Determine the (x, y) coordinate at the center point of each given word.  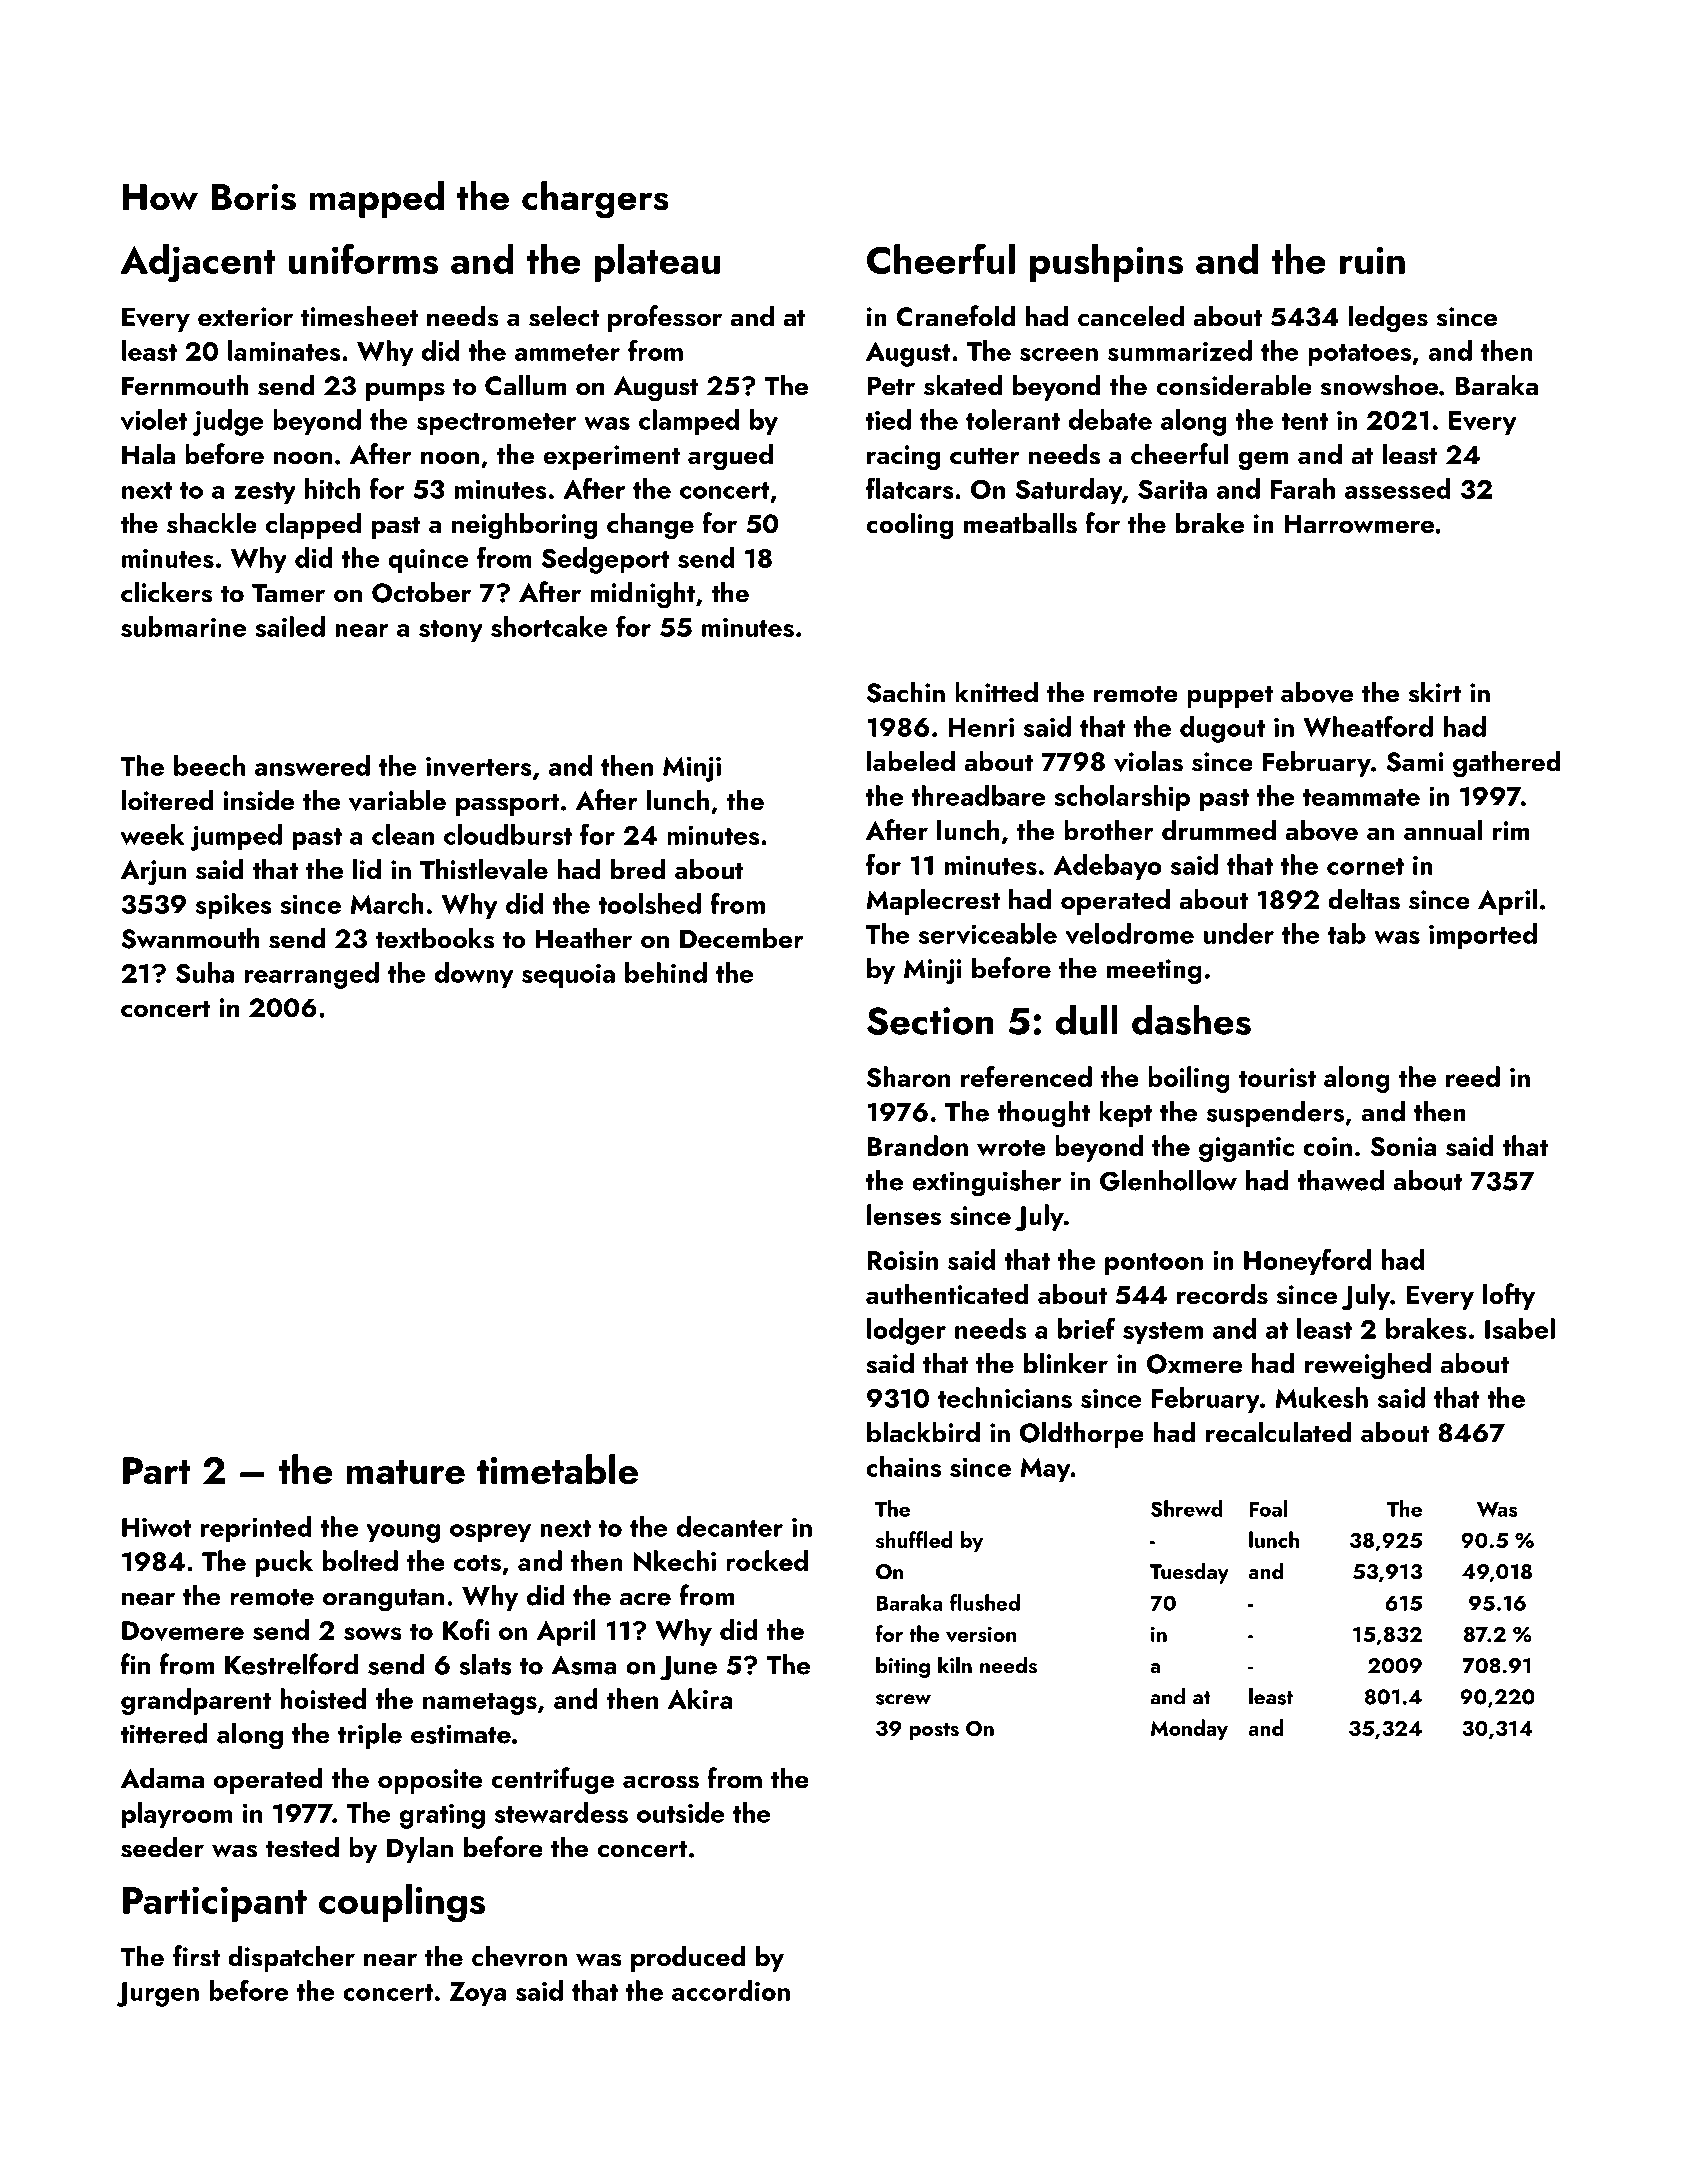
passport (507, 805)
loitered (167, 800)
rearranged (312, 975)
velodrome (1130, 934)
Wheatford (1368, 726)
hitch (332, 488)
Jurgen (157, 1994)
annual (1443, 830)
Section (930, 1021)
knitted (996, 692)
